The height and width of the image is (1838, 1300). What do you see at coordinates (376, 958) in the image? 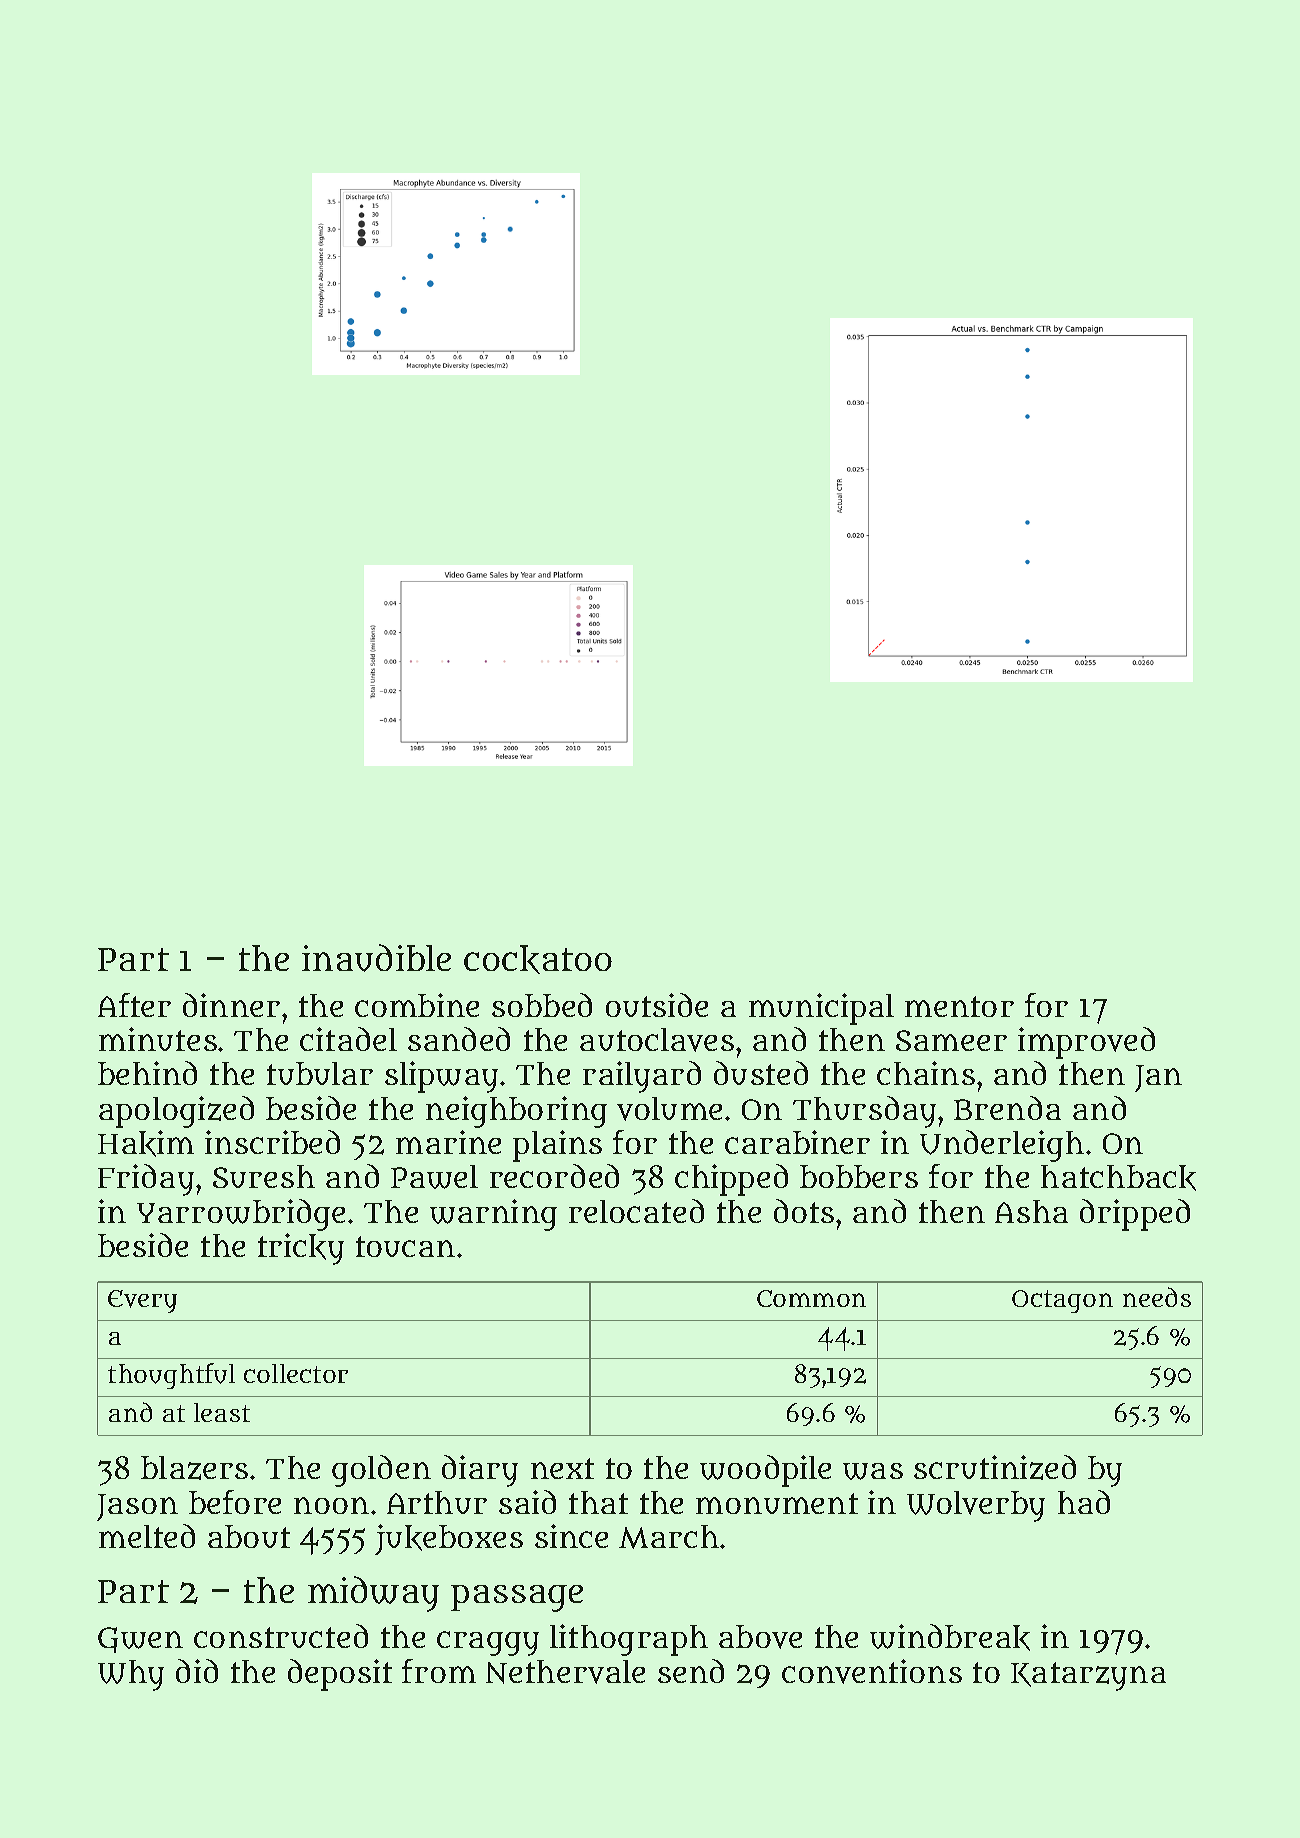
I see `inaudible` at bounding box center [376, 958].
